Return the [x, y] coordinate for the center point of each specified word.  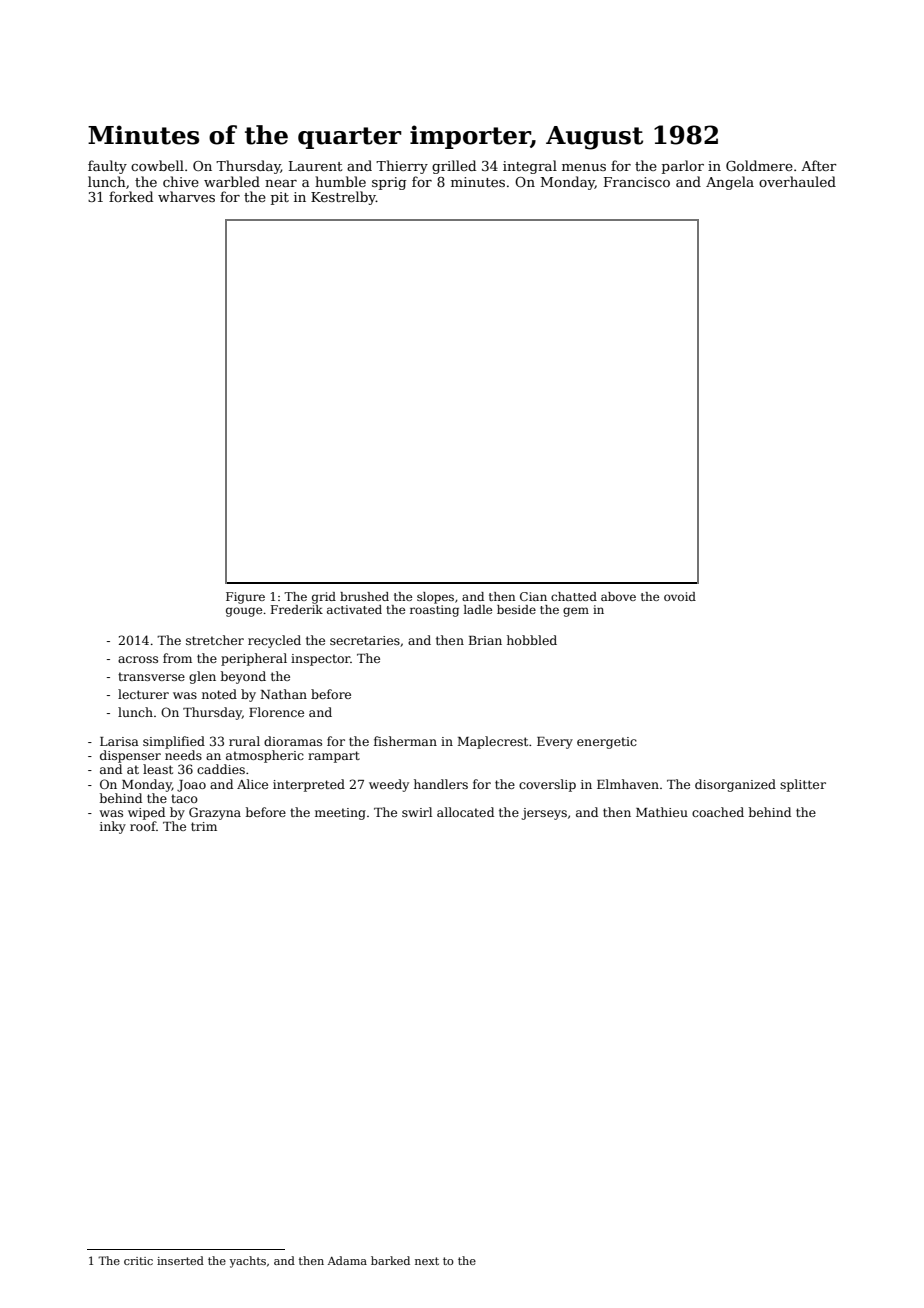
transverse [151, 676]
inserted [180, 1260]
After [819, 165]
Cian [533, 596]
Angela [730, 183]
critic [138, 1261]
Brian [485, 640]
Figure [245, 598]
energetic [607, 743]
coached [718, 812]
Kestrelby [343, 198]
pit [280, 198]
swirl [417, 812]
